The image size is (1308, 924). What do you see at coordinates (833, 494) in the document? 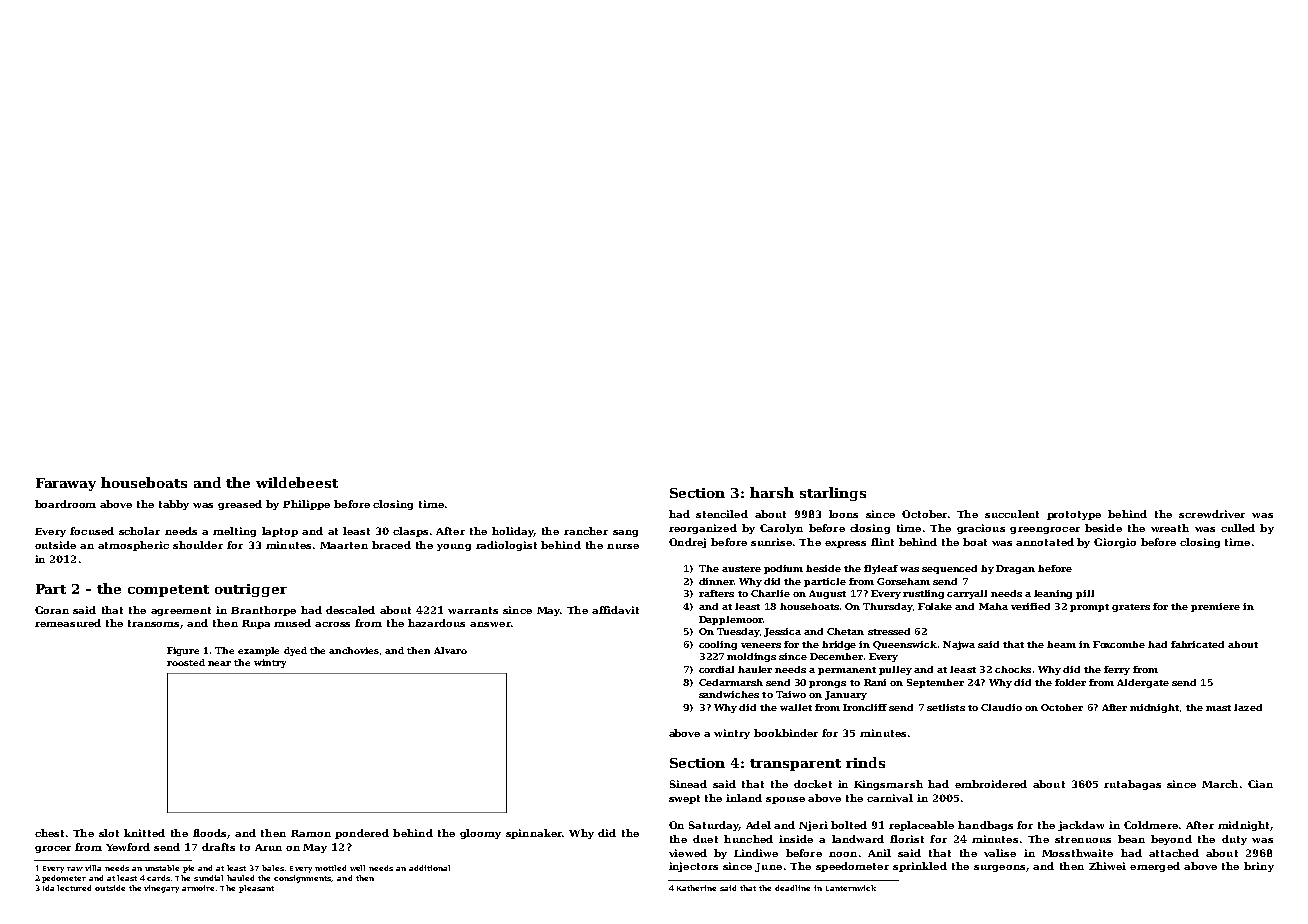
I see `starlings` at bounding box center [833, 494].
